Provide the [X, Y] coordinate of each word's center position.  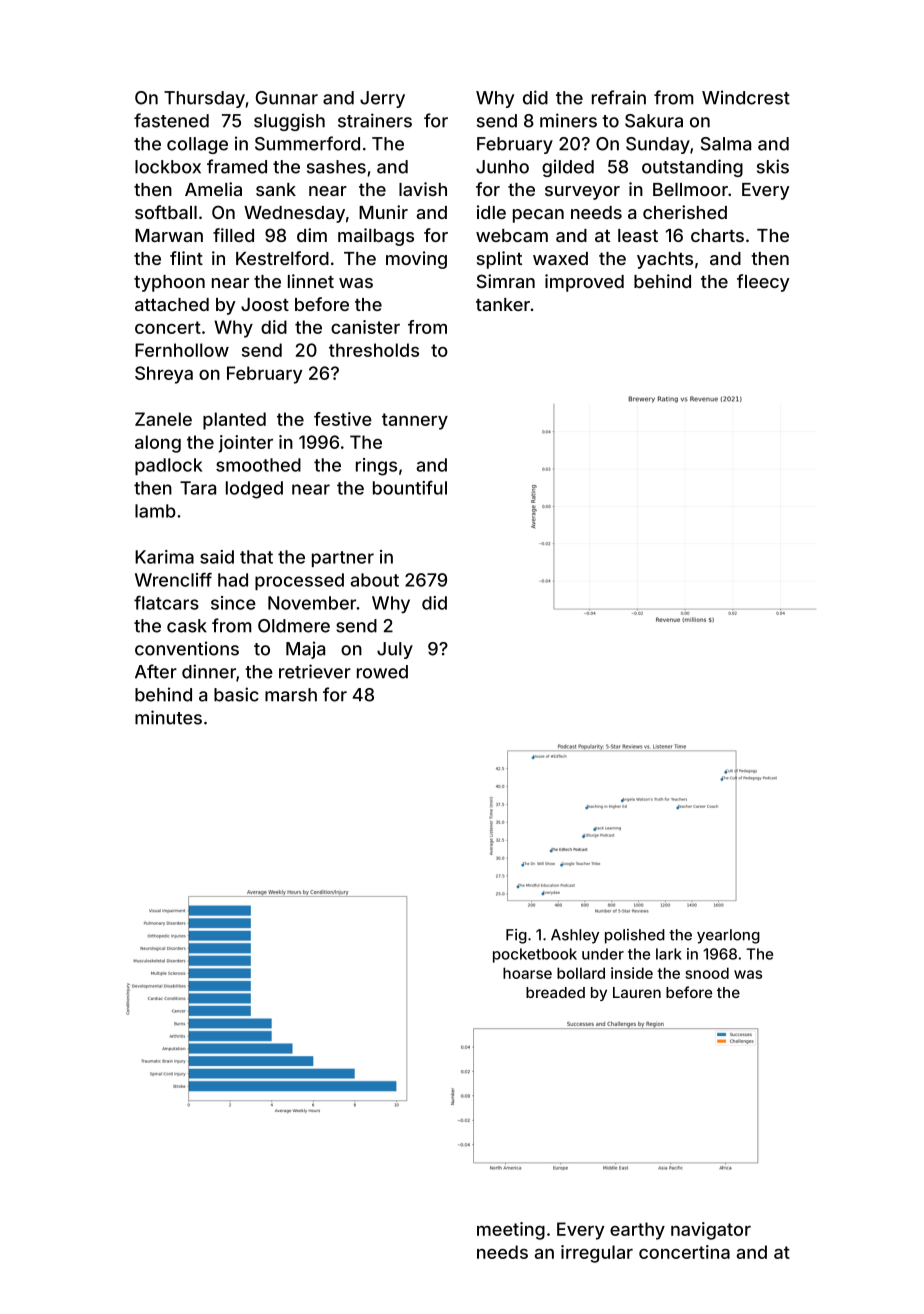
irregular [597, 1254]
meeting [511, 1231]
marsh [291, 695]
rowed [382, 672]
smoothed [258, 465]
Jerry [382, 99]
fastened [171, 120]
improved [584, 283]
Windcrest [746, 97]
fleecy [763, 283]
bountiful [410, 488]
